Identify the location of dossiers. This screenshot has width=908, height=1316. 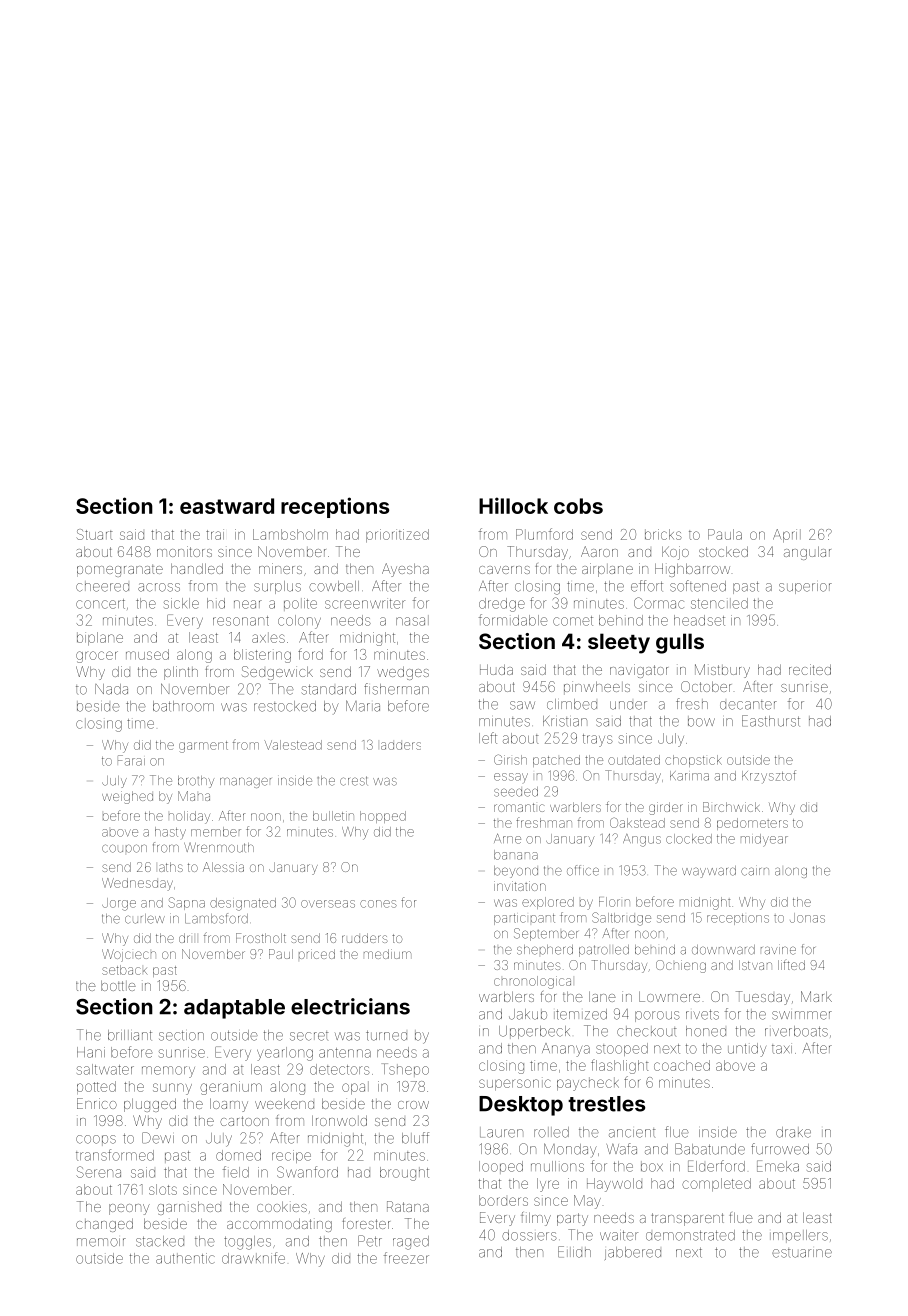
(529, 1235).
